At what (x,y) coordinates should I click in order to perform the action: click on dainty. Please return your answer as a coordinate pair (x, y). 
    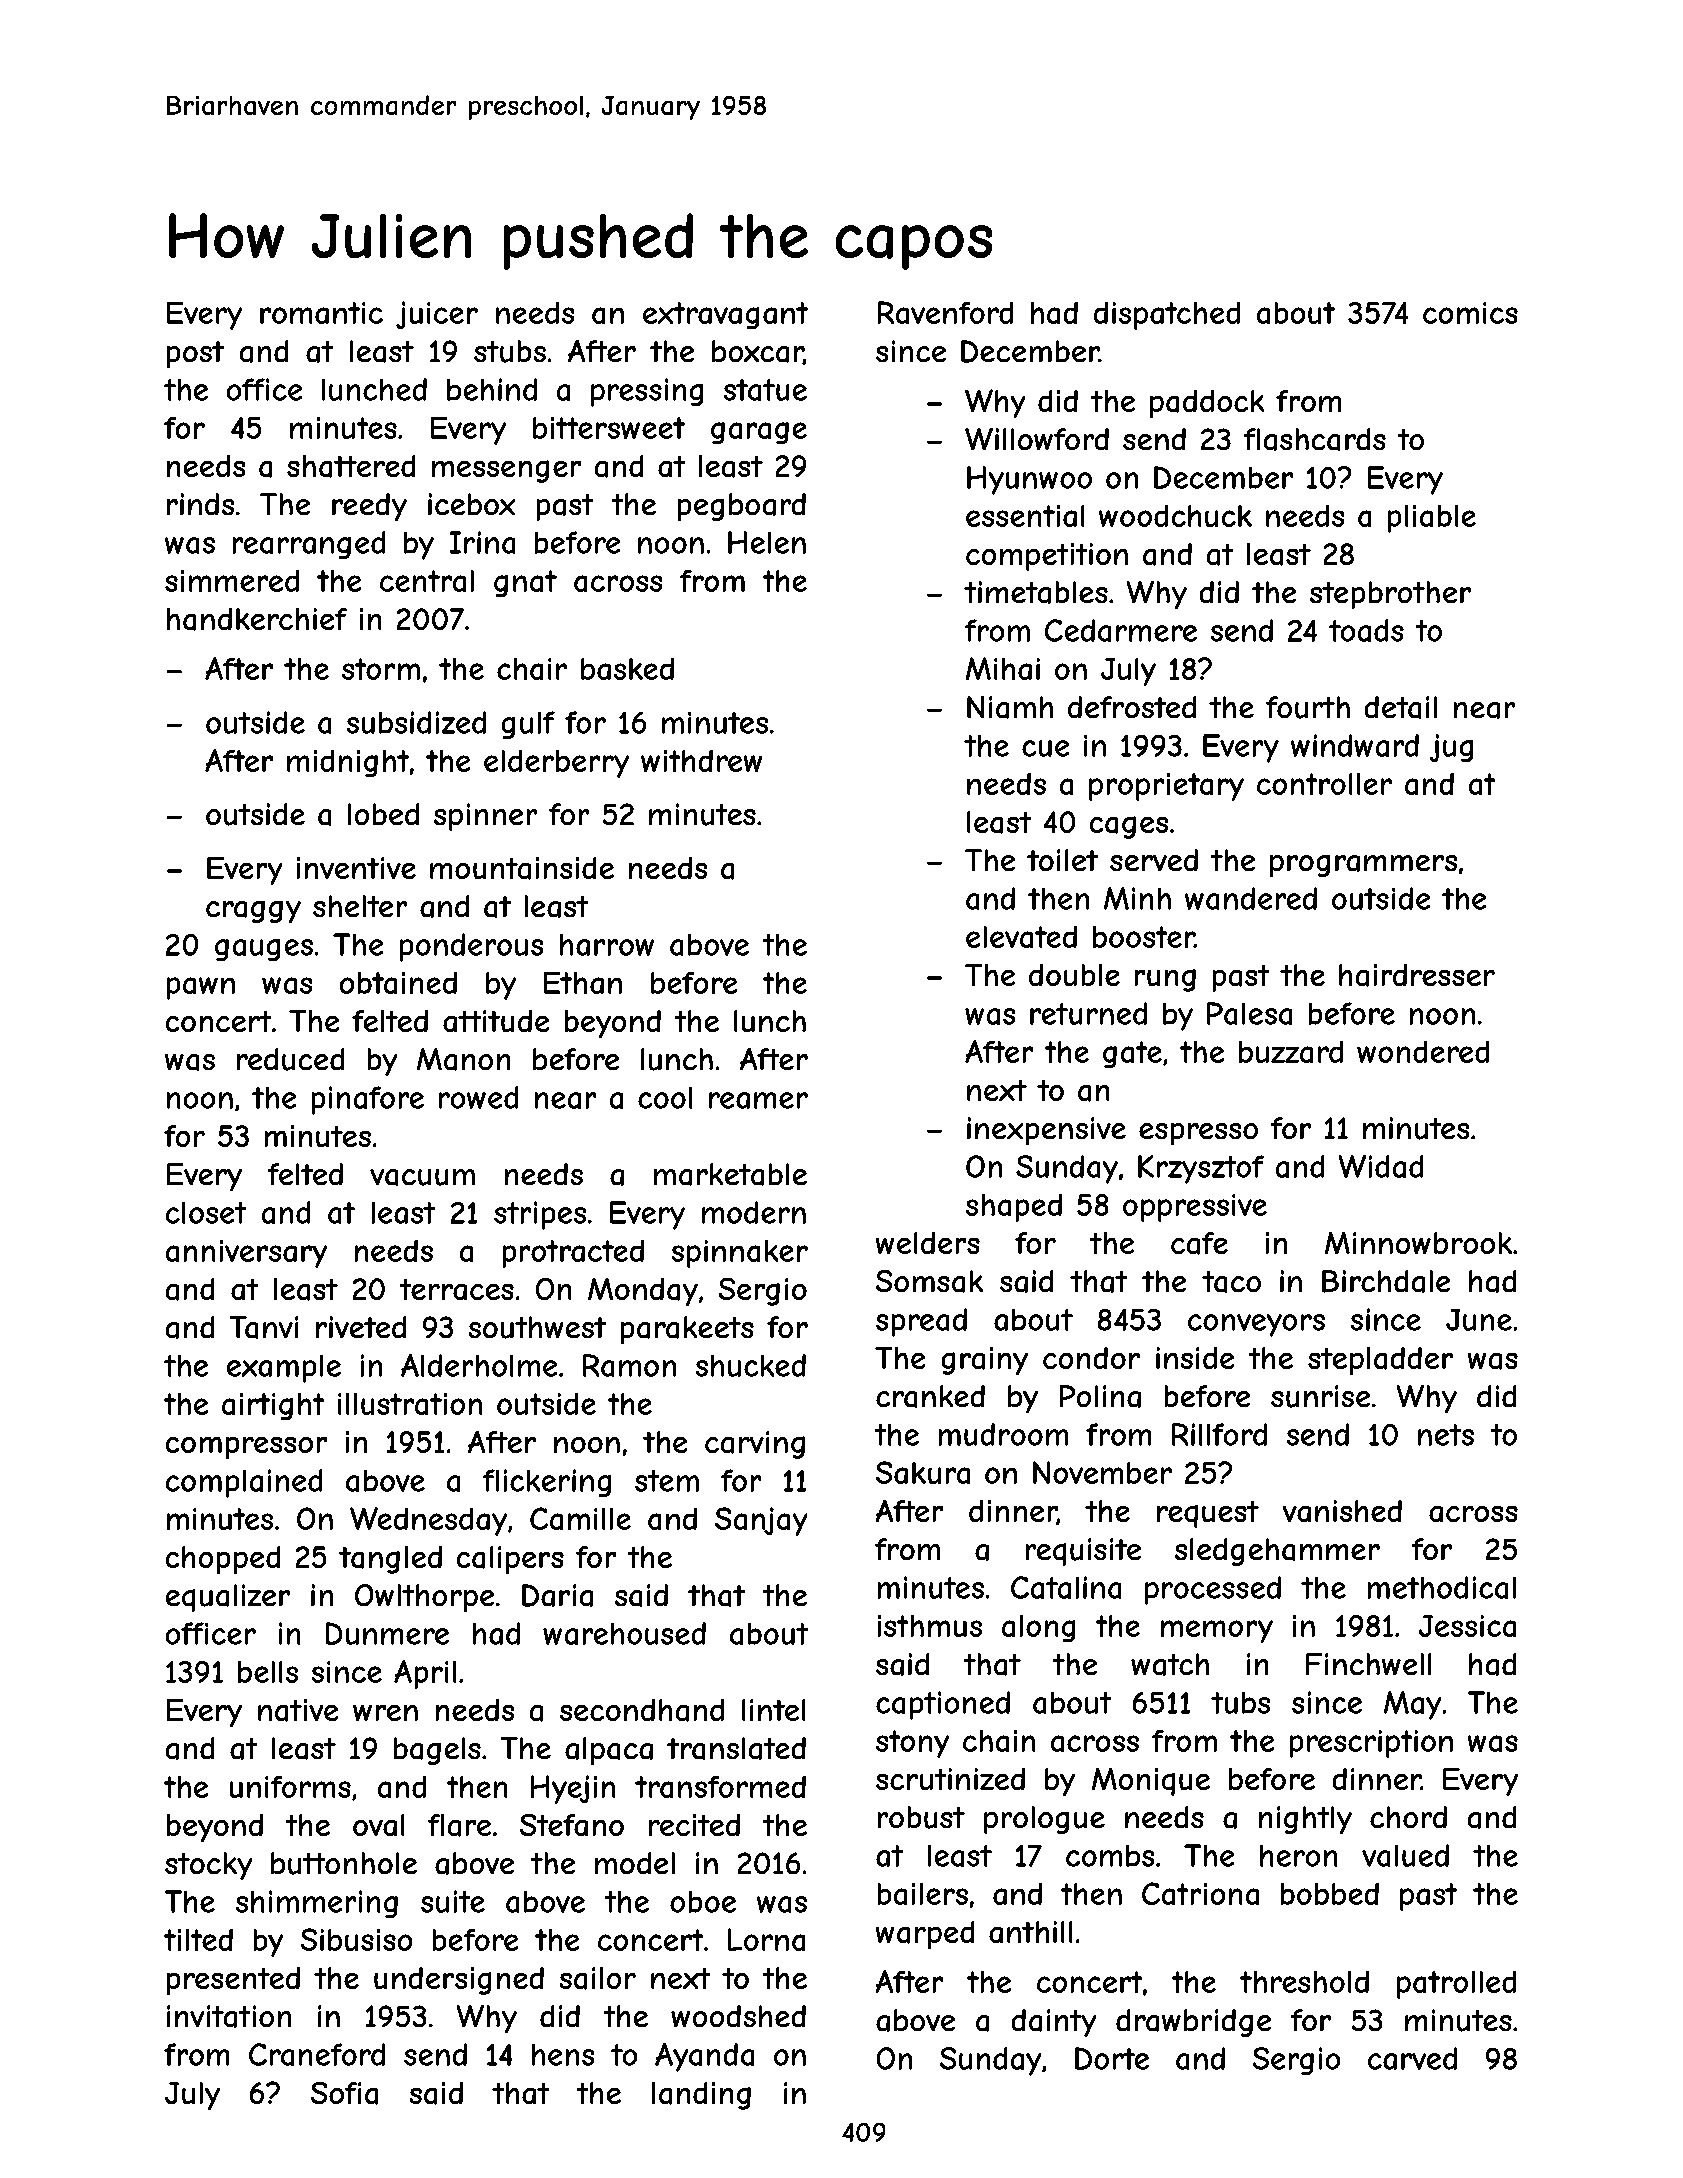
    Looking at the image, I should click on (1054, 2023).
